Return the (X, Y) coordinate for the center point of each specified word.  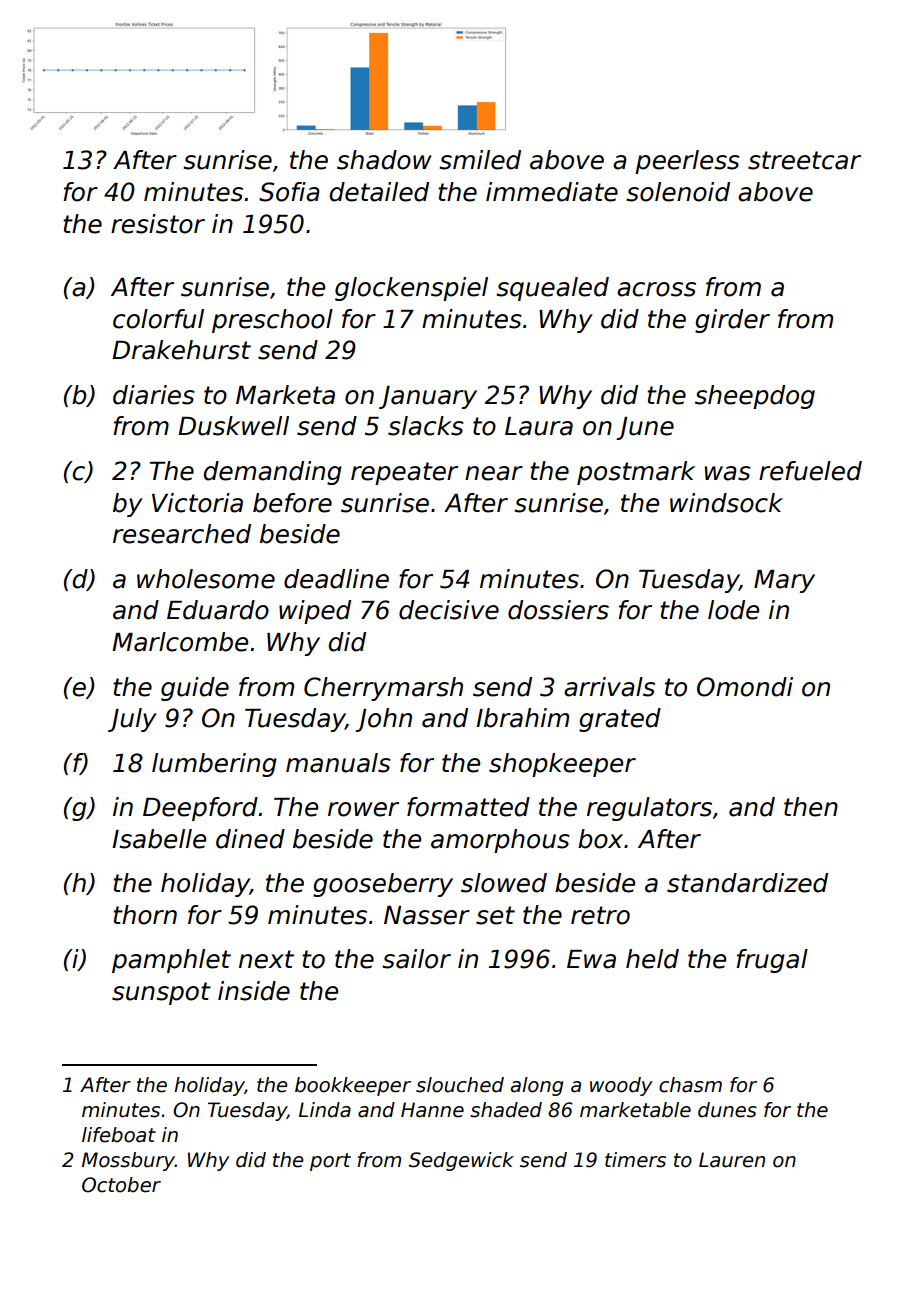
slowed (504, 883)
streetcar (804, 160)
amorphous (500, 841)
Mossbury (128, 1161)
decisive (449, 610)
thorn (145, 915)
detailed (379, 192)
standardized (747, 883)
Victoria (197, 503)
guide (195, 689)
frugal (772, 961)
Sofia (289, 192)
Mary (784, 581)
